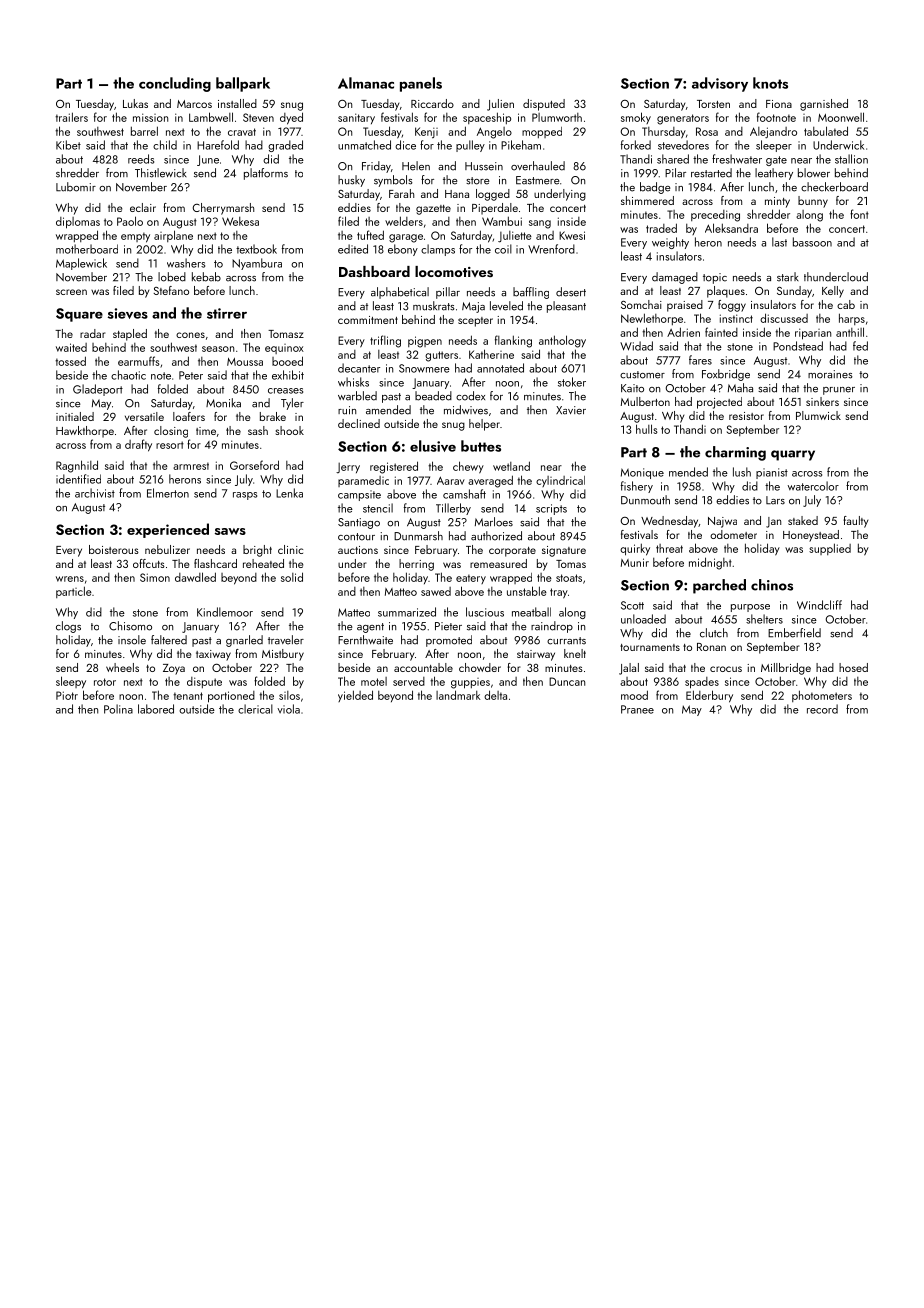 The width and height of the page is (924, 1308). Describe the element at coordinates (213, 655) in the page. I see `taxiway` at that location.
